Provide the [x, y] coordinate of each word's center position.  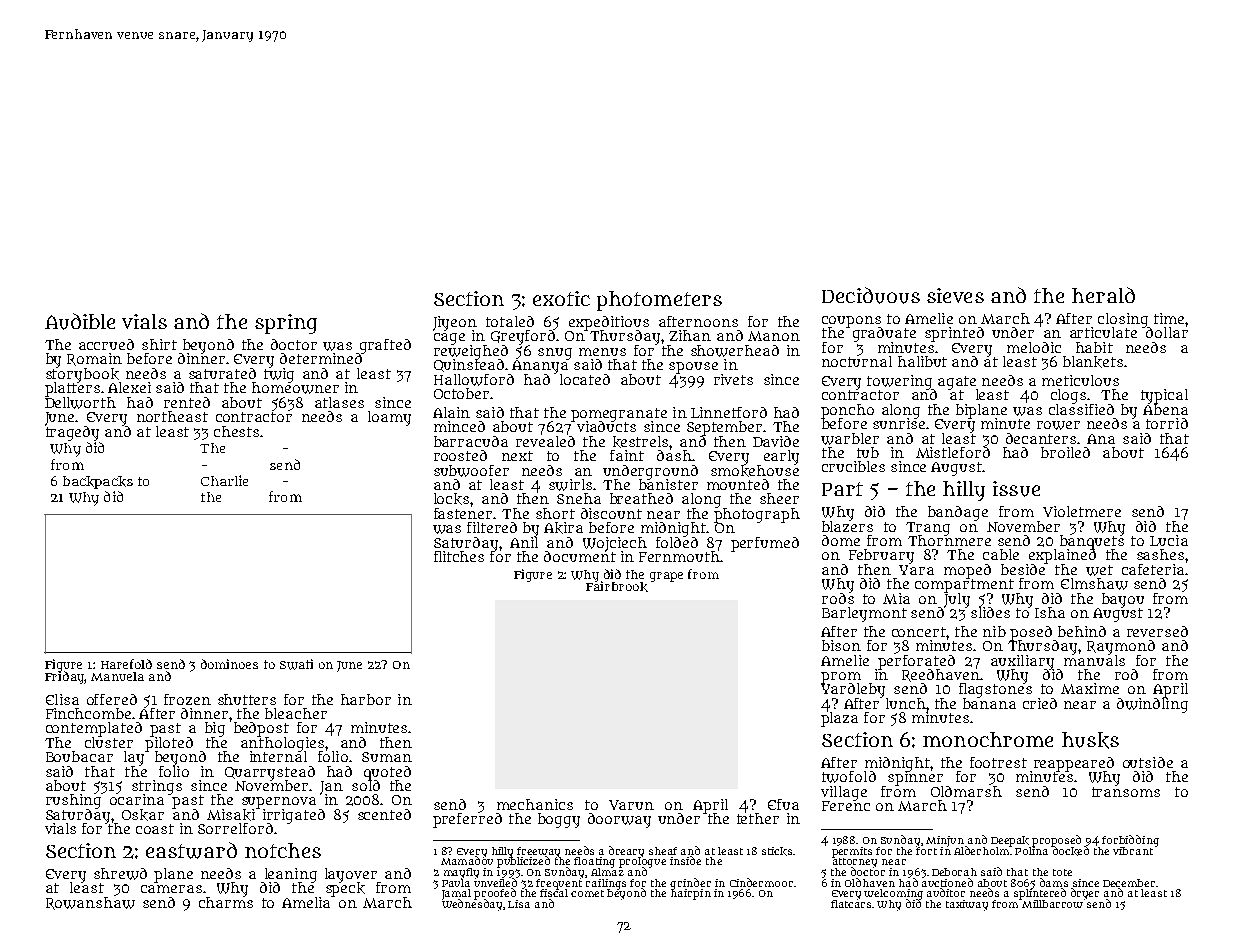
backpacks [98, 482]
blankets [1093, 362]
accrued [106, 344]
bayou [1123, 600]
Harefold [126, 664]
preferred [467, 820]
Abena [1165, 409]
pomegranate [619, 414]
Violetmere [1082, 511]
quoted [387, 773]
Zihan [690, 335]
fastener [463, 513]
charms [226, 902]
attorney [855, 863]
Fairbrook [617, 587]
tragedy [72, 433]
